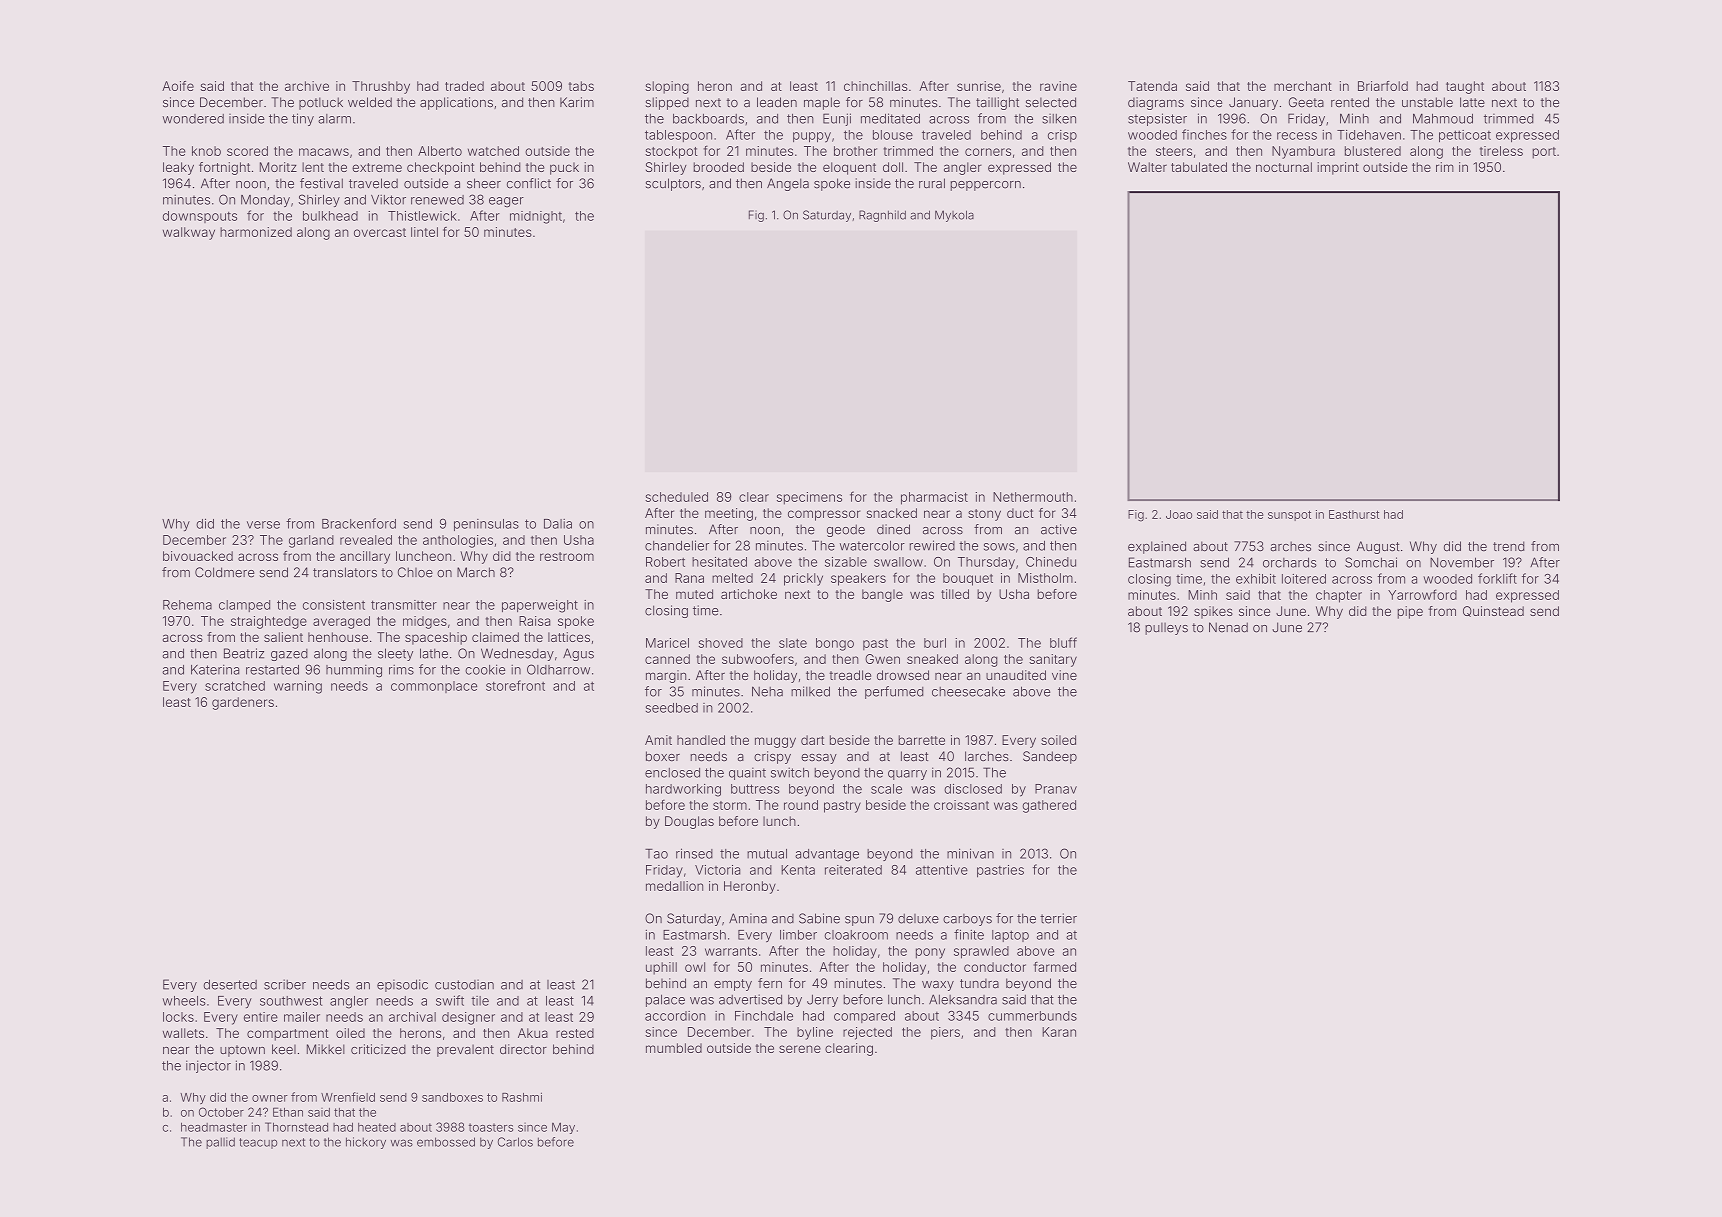 This page has width=1722, height=1217. What do you see at coordinates (676, 497) in the page?
I see `scheduled` at bounding box center [676, 497].
